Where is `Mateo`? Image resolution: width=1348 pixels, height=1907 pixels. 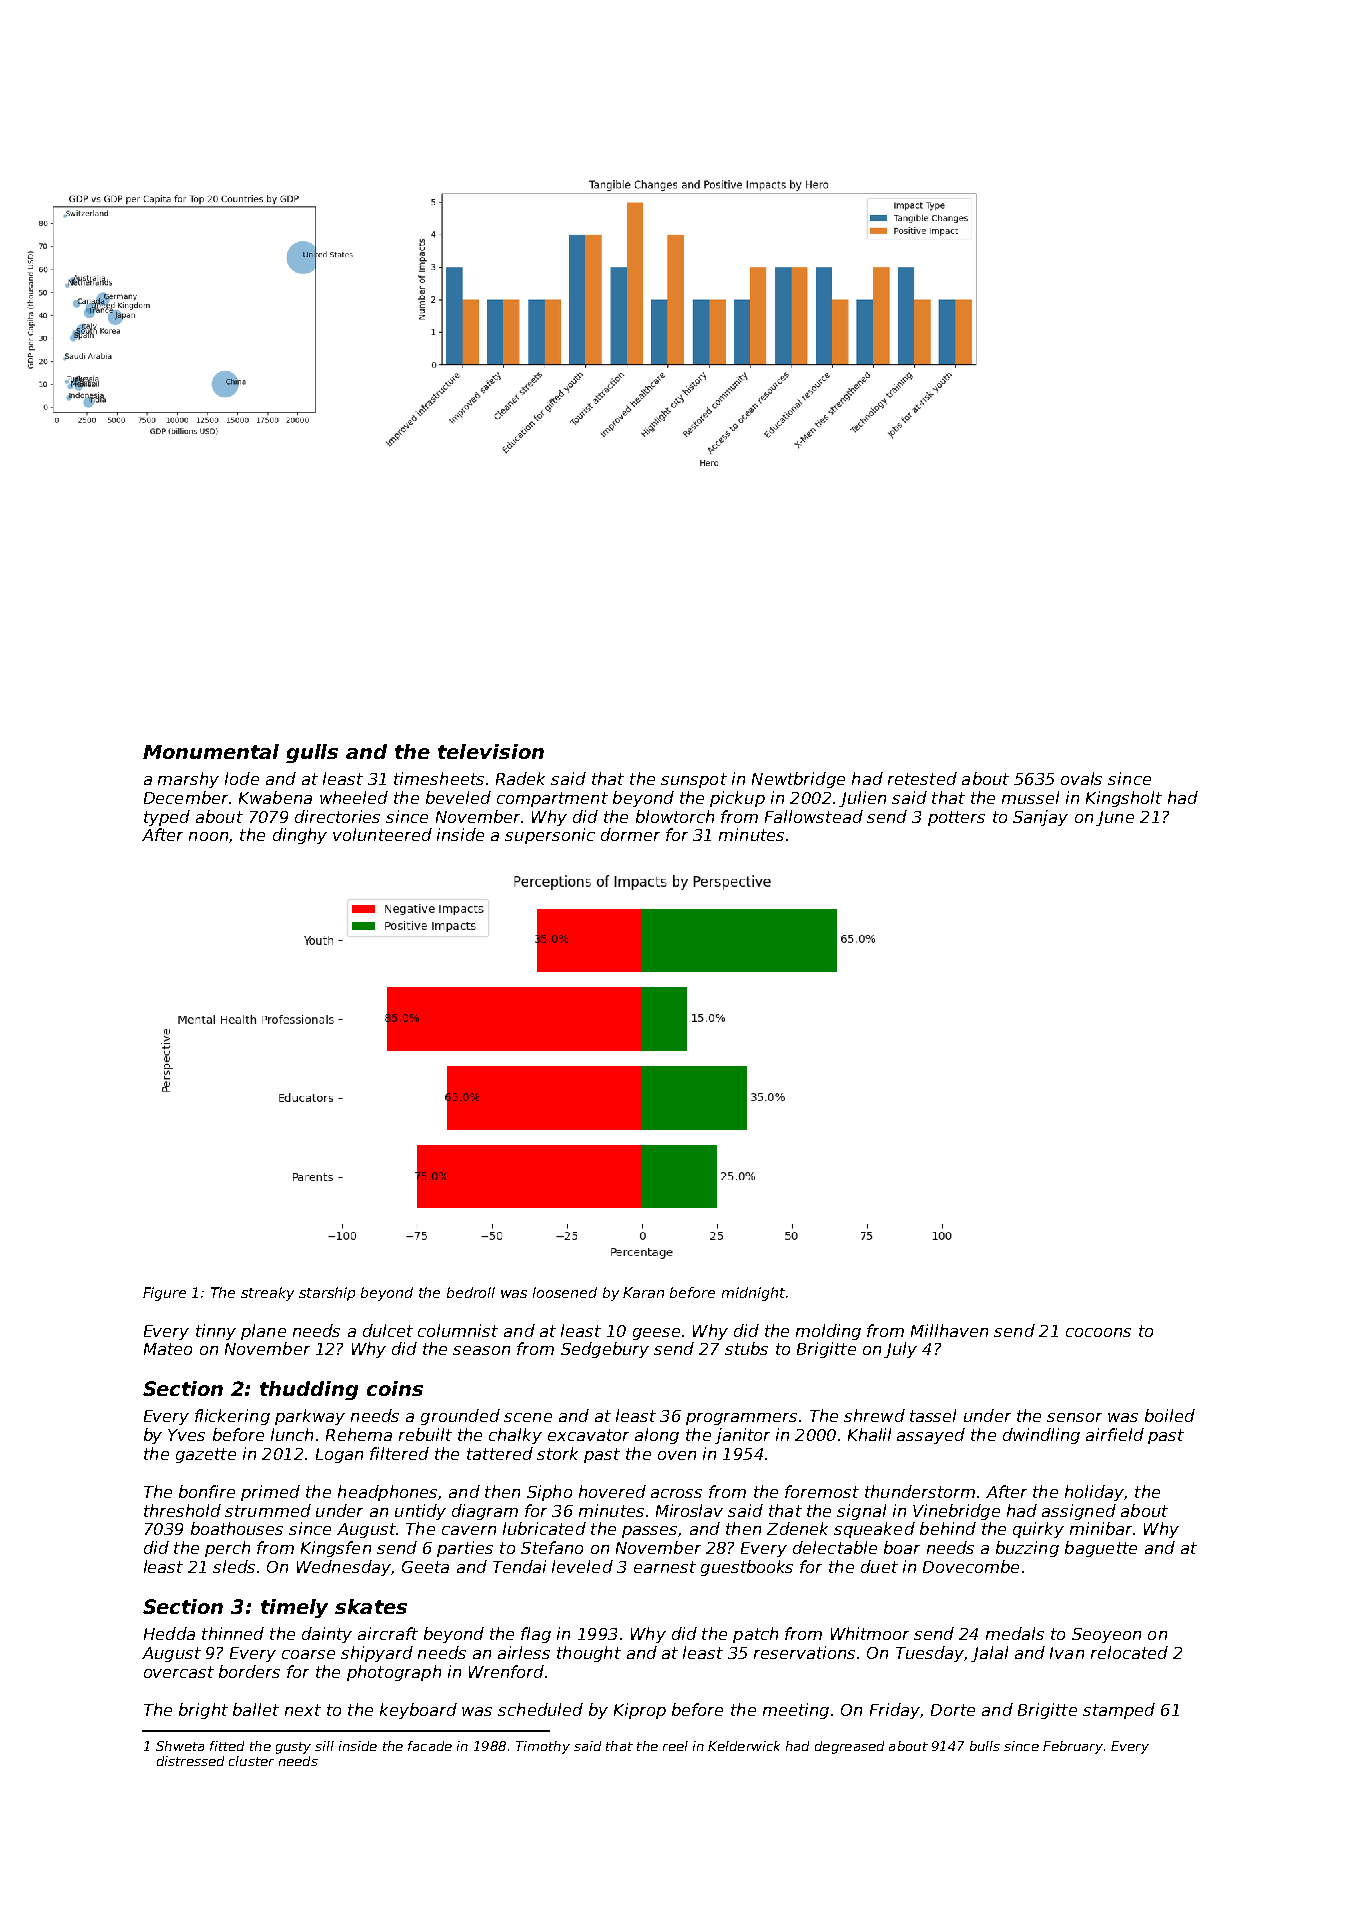
Mateo is located at coordinates (168, 1349).
